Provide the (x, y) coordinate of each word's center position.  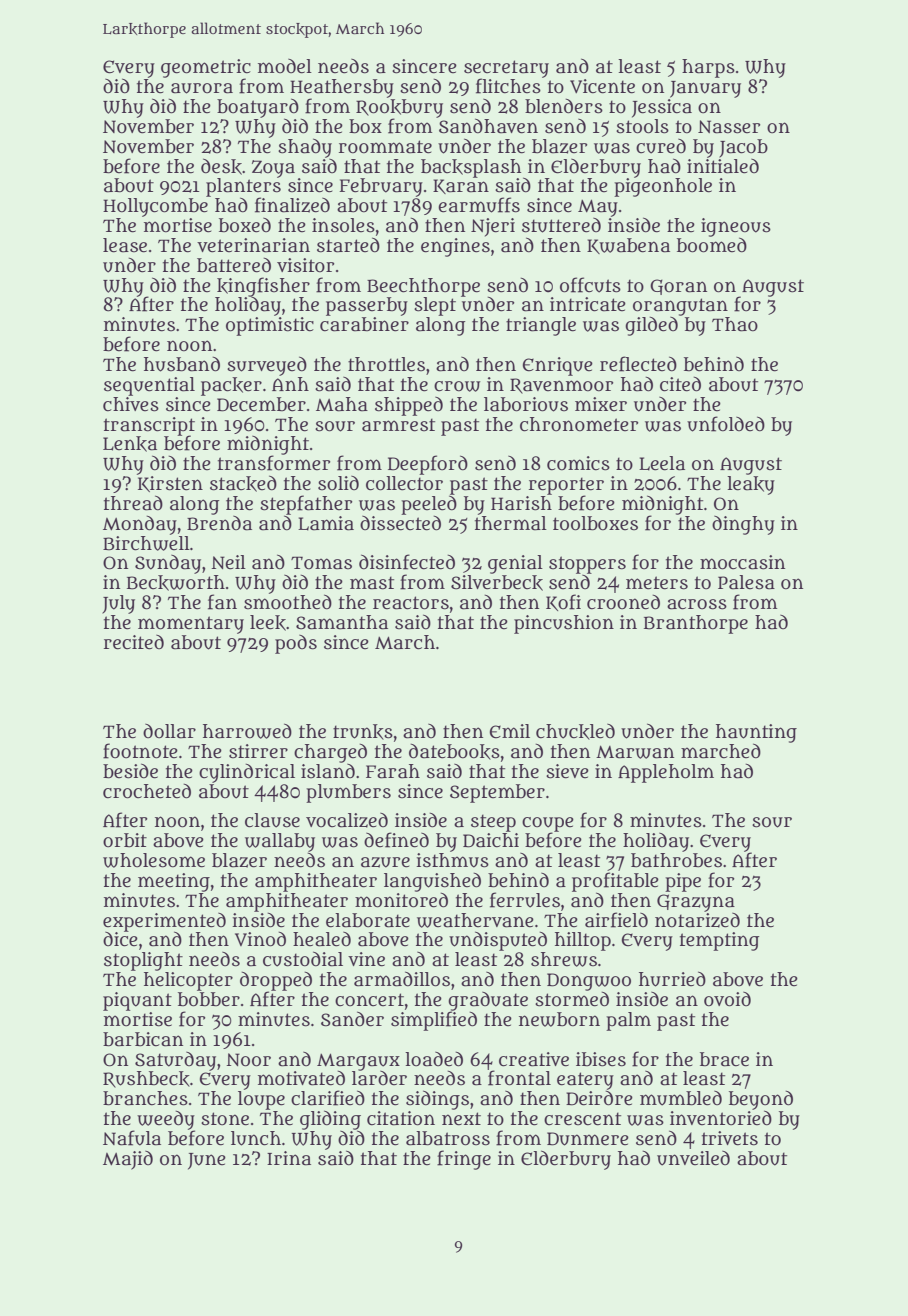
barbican (143, 1039)
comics (578, 463)
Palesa (746, 582)
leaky (751, 485)
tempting (719, 941)
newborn (559, 1019)
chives (131, 404)
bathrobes (676, 860)
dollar (169, 731)
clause (272, 820)
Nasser (729, 127)
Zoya (273, 169)
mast (372, 583)
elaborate (368, 920)
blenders (564, 106)
